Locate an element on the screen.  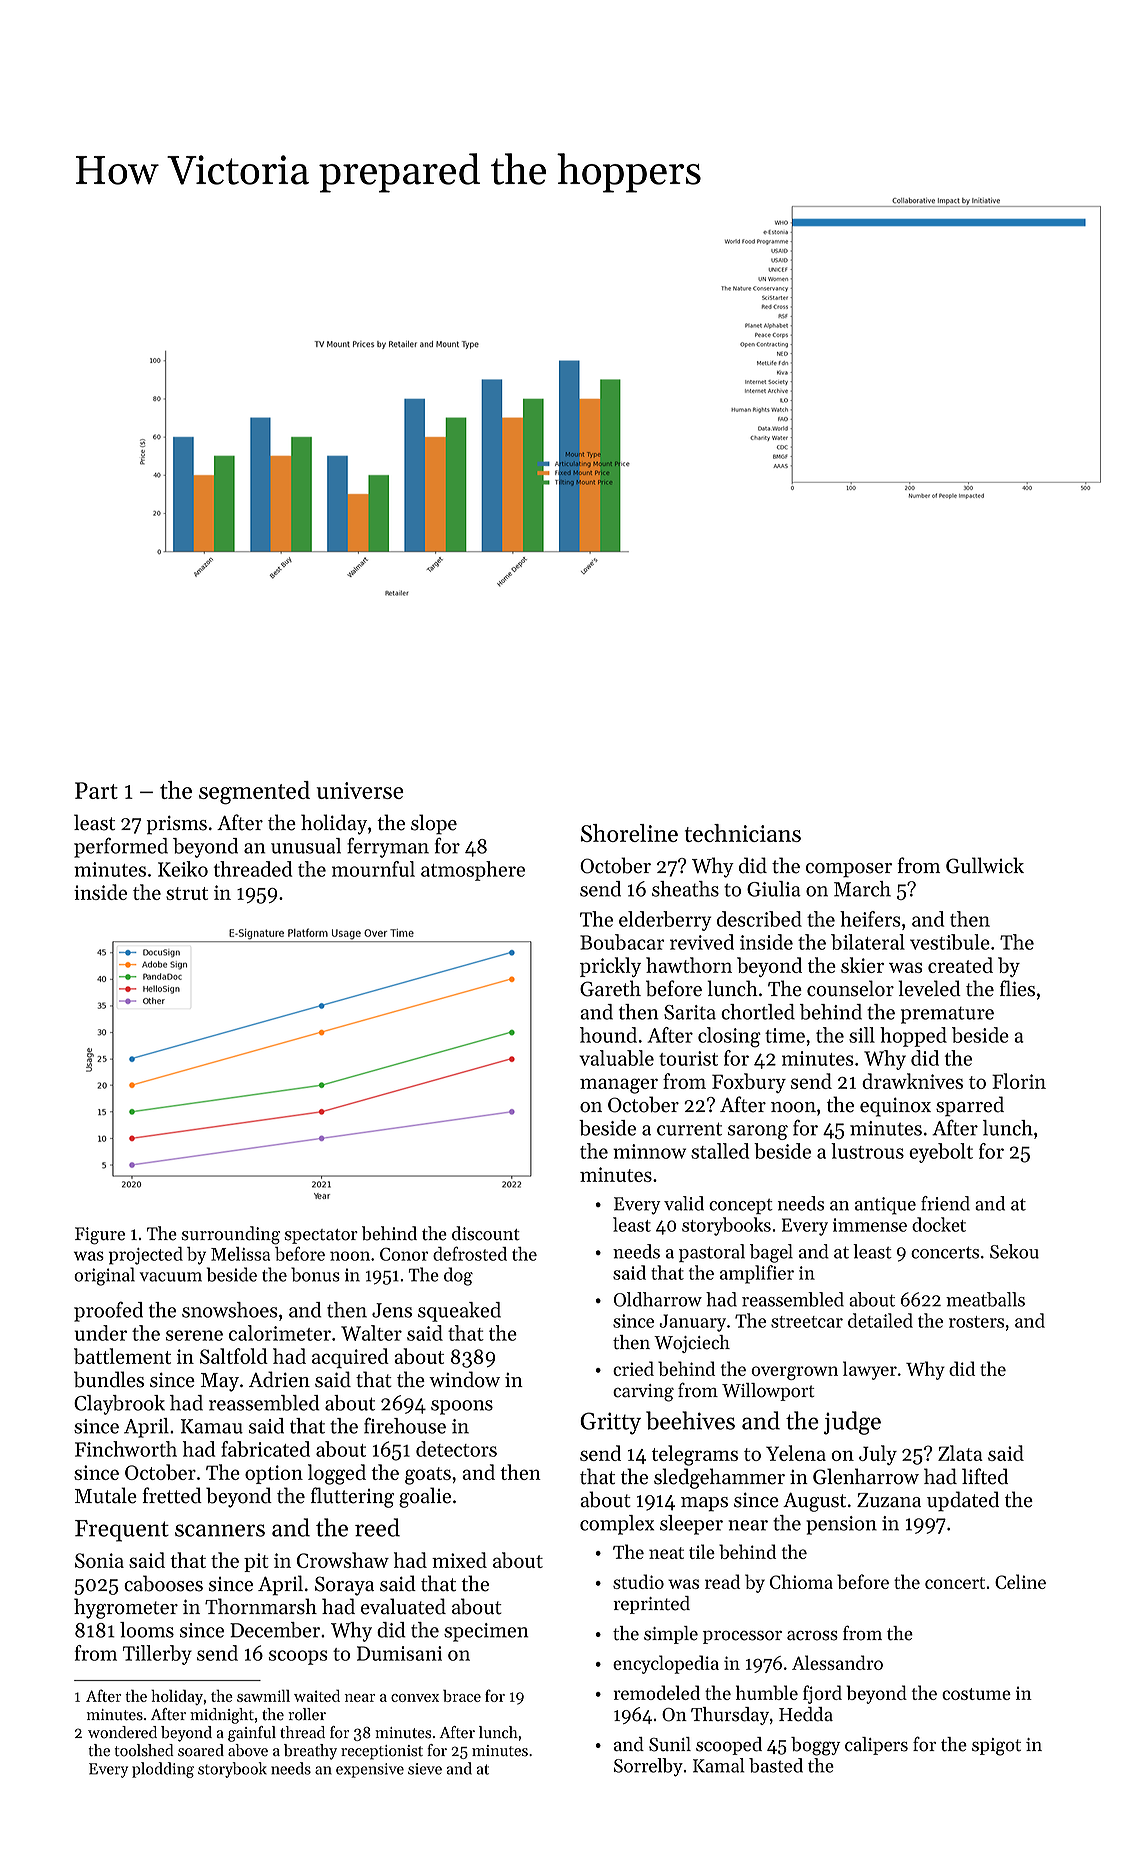
meatballs is located at coordinates (985, 1299).
